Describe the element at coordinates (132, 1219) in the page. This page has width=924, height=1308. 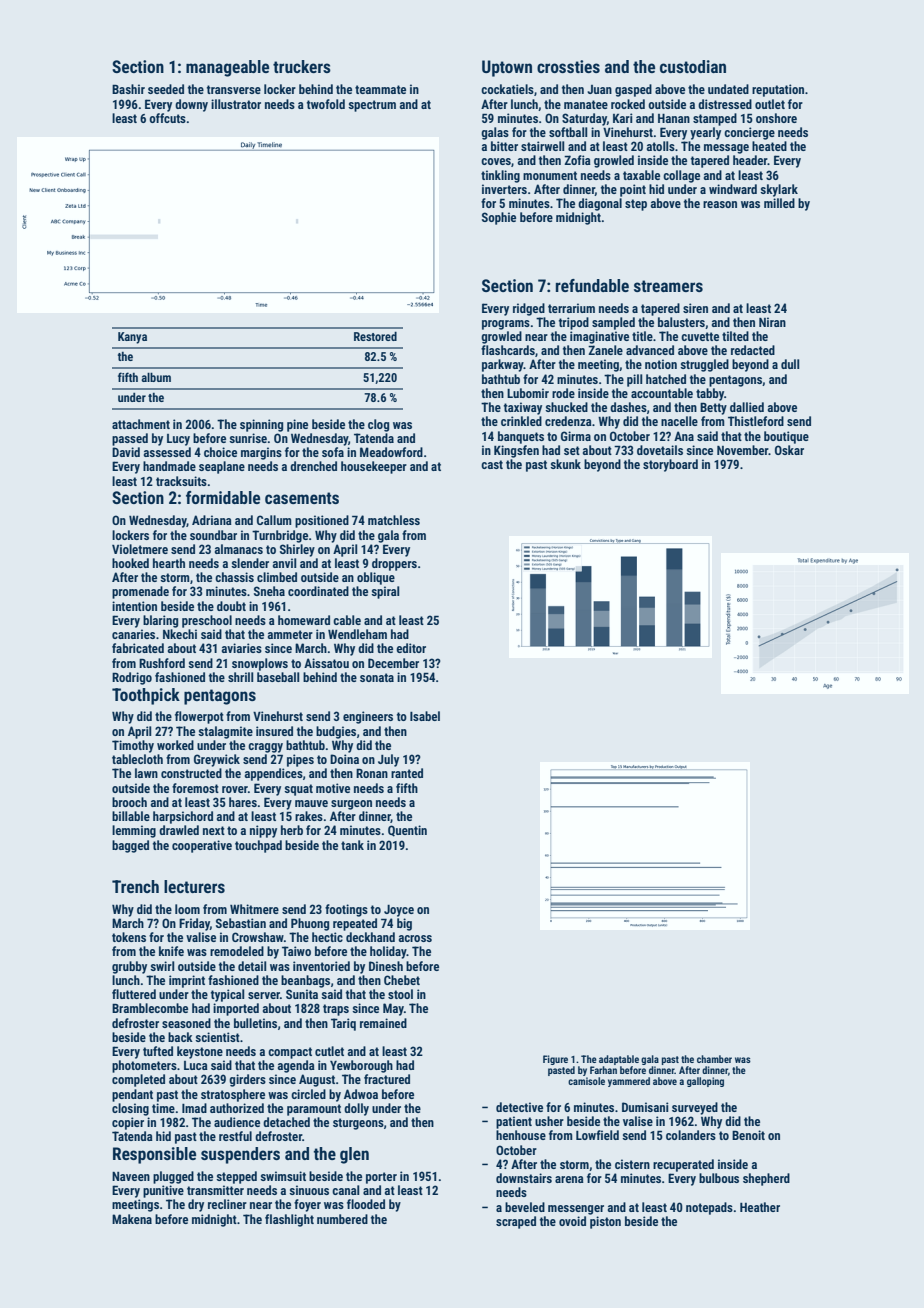
I see `Makena` at that location.
